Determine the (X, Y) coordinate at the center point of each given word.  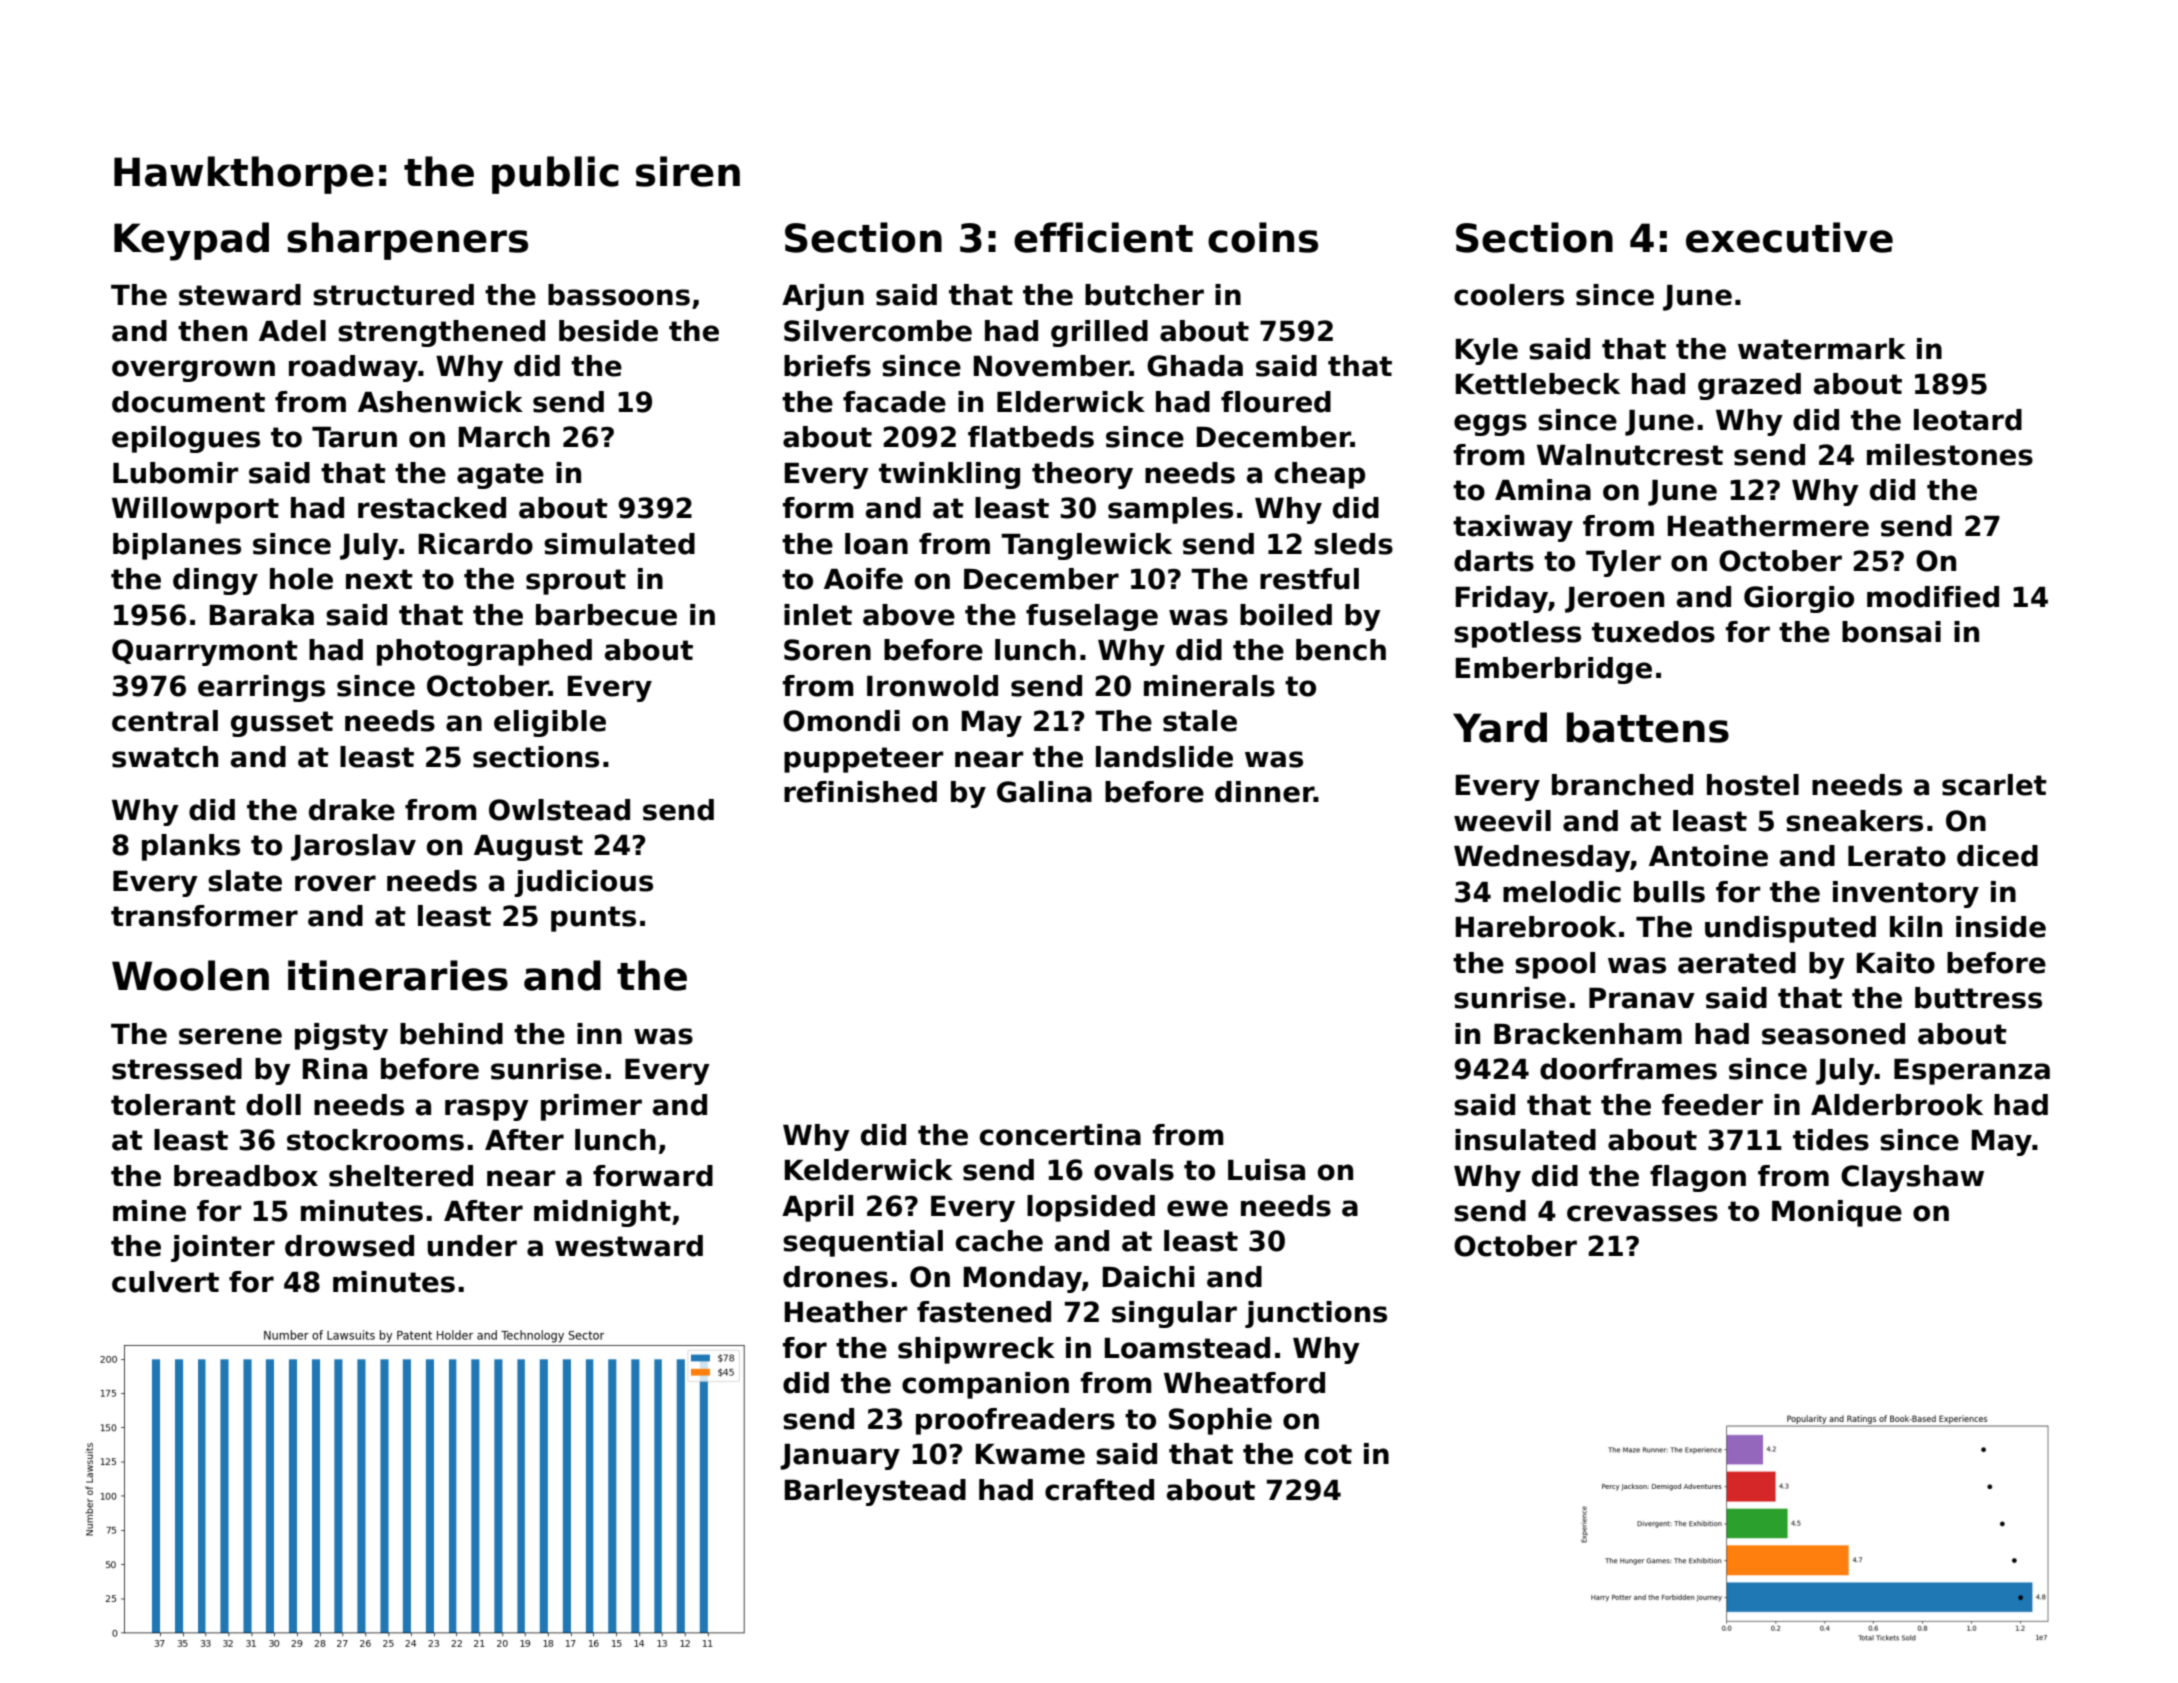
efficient (1103, 237)
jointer (223, 1248)
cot (1328, 1454)
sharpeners (407, 241)
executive (1789, 237)
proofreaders (1015, 1421)
